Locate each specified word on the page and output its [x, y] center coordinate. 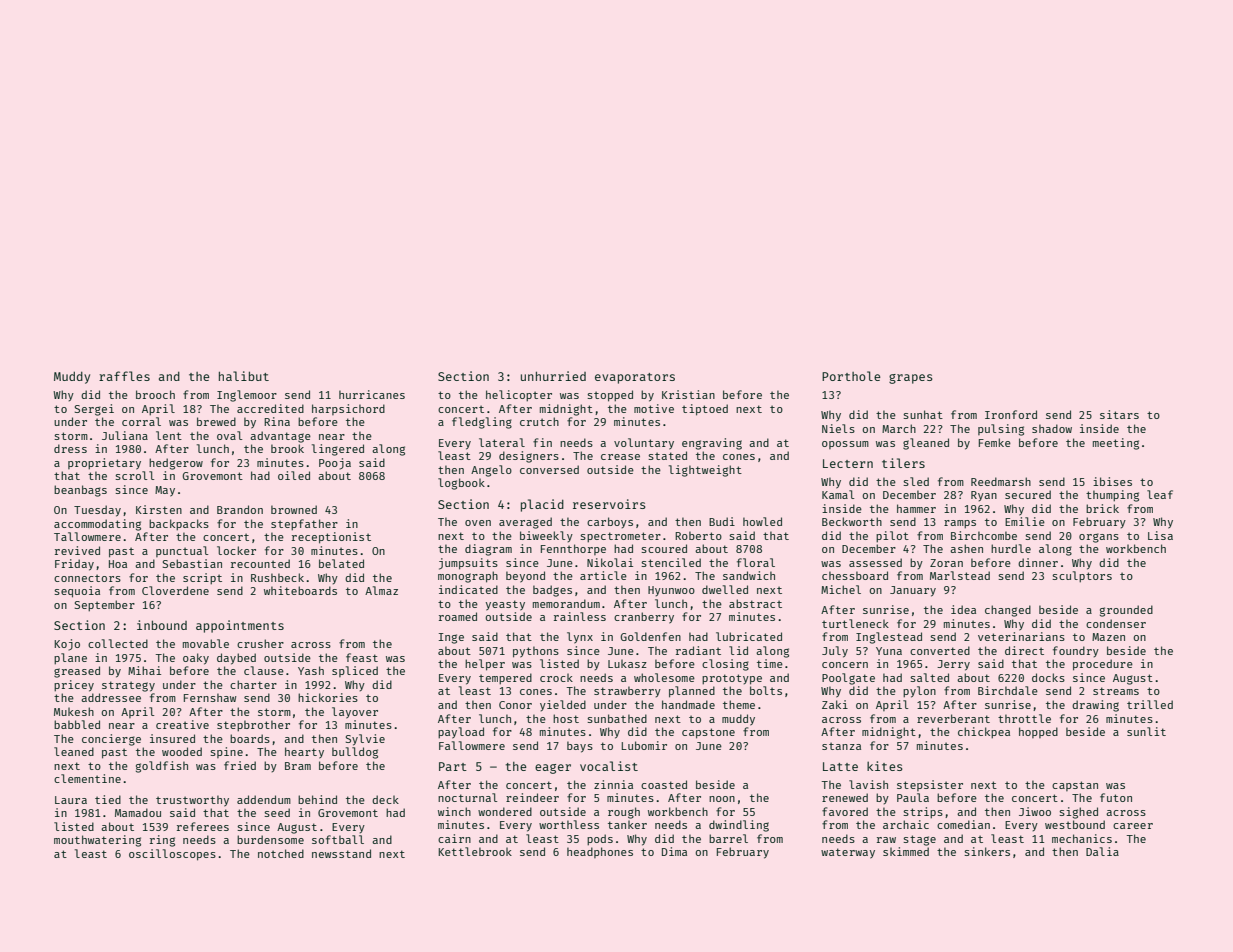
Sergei [94, 410]
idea [963, 609]
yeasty [505, 605]
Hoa [118, 564]
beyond [525, 577]
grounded [1126, 611]
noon [722, 799]
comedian [963, 824]
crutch [539, 421]
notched [281, 853]
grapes [911, 379]
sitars [1119, 414]
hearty [304, 753]
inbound [162, 625]
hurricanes [372, 394]
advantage [280, 437]
